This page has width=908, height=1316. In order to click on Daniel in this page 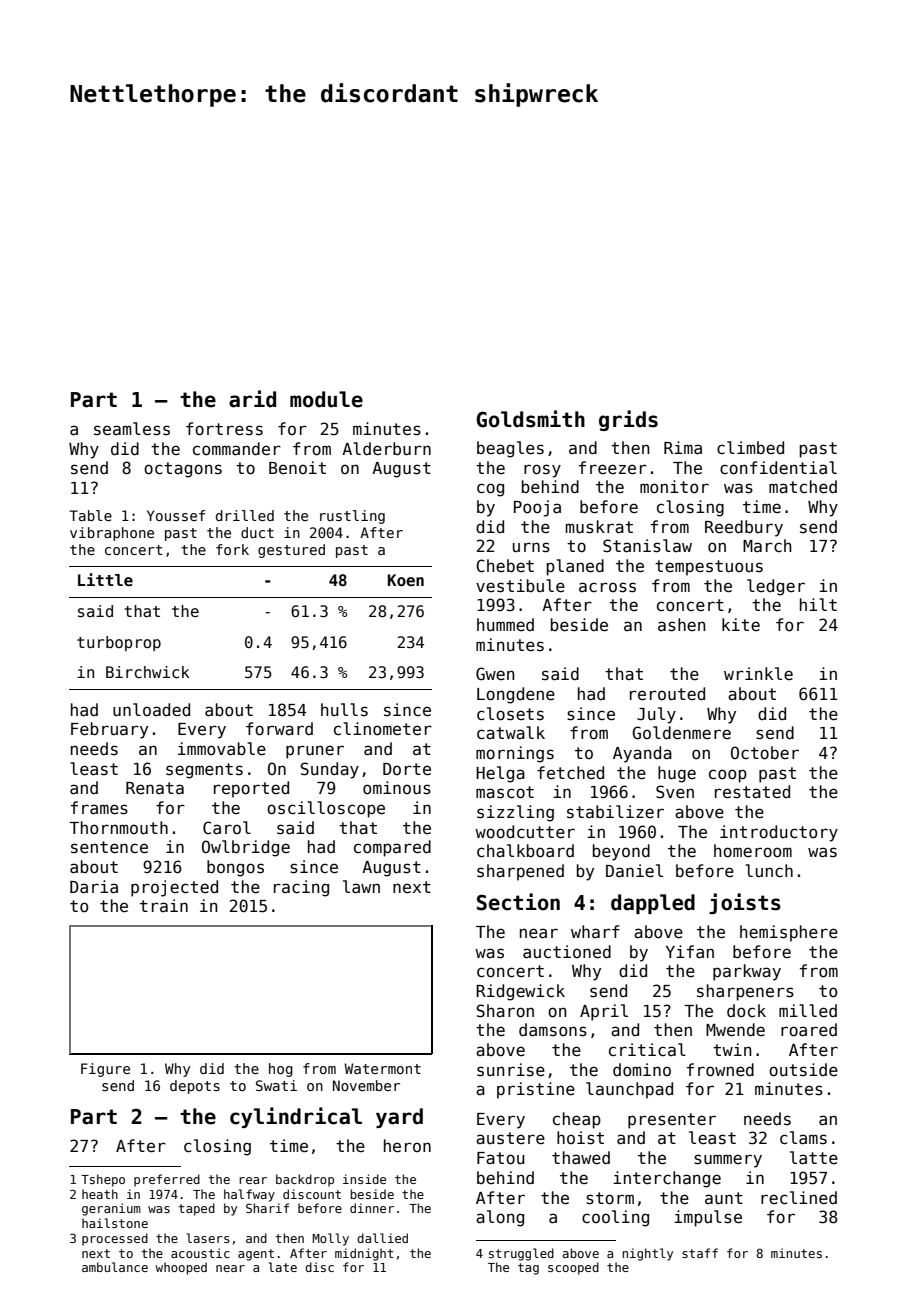, I will do `click(634, 870)`.
